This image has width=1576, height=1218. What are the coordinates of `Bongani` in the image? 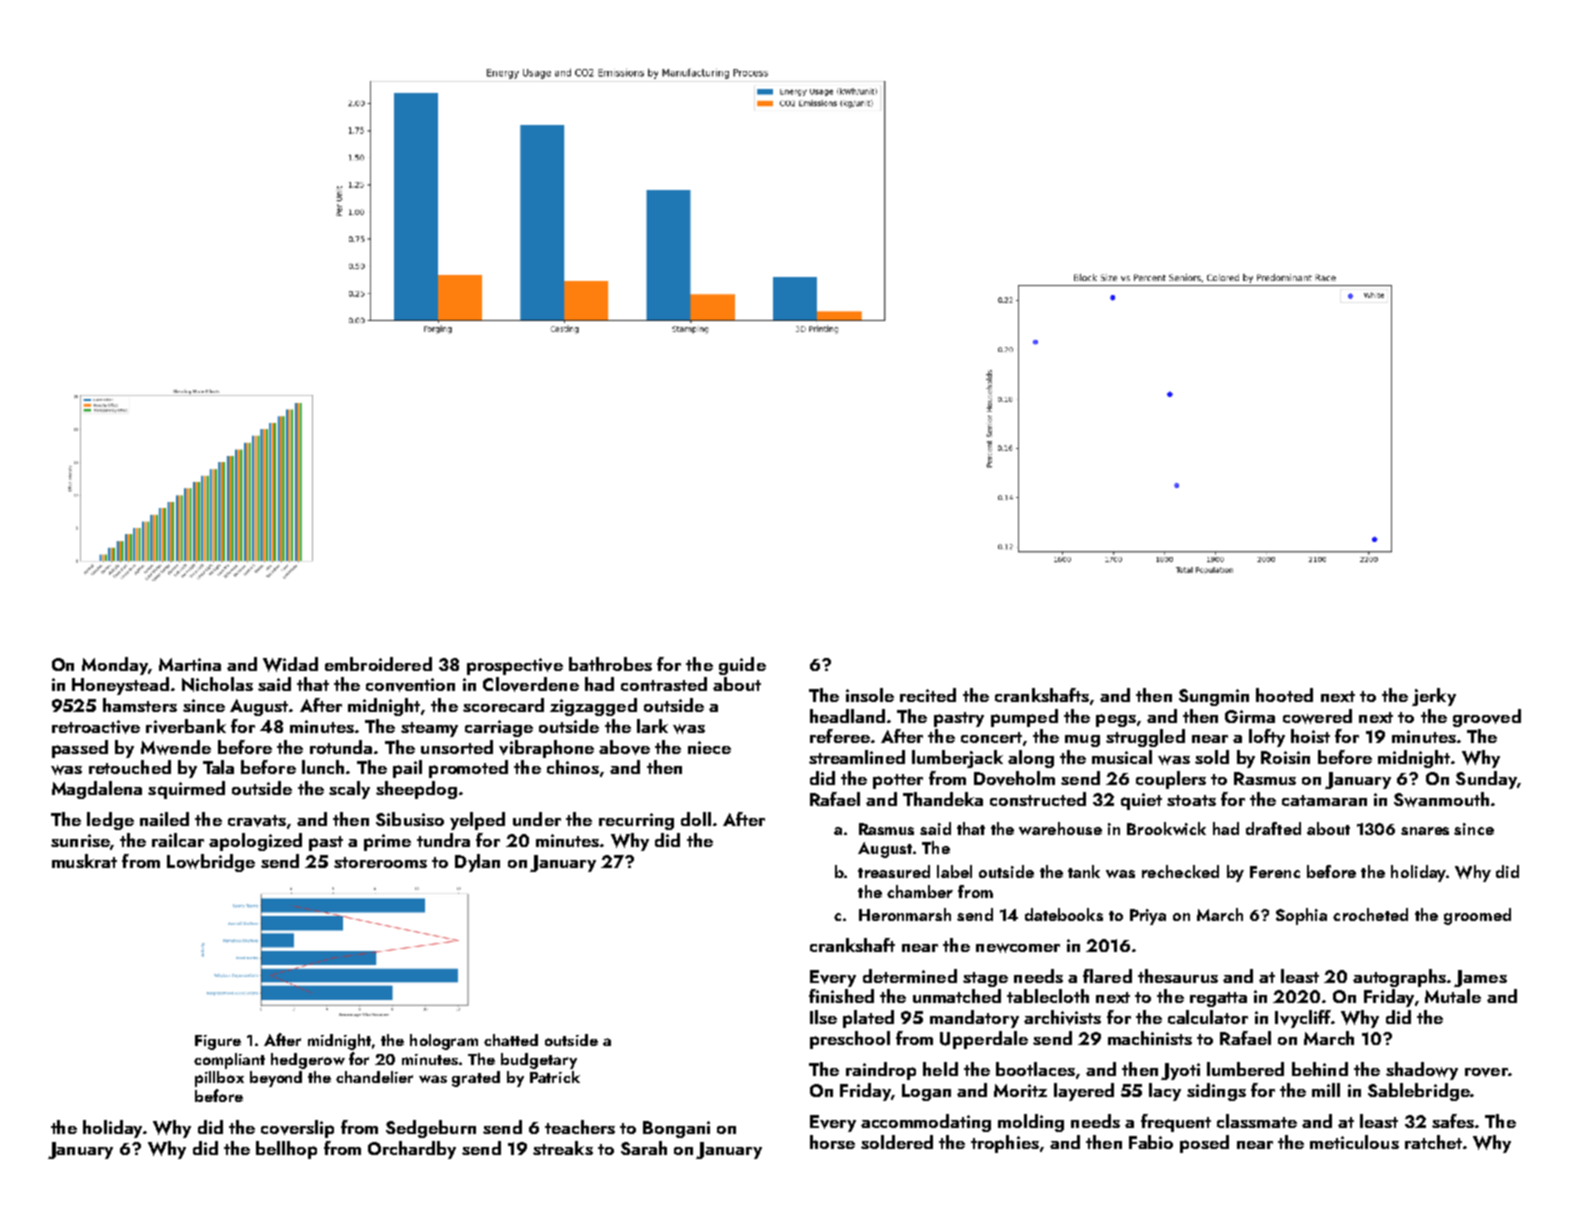 It's located at (676, 1129).
